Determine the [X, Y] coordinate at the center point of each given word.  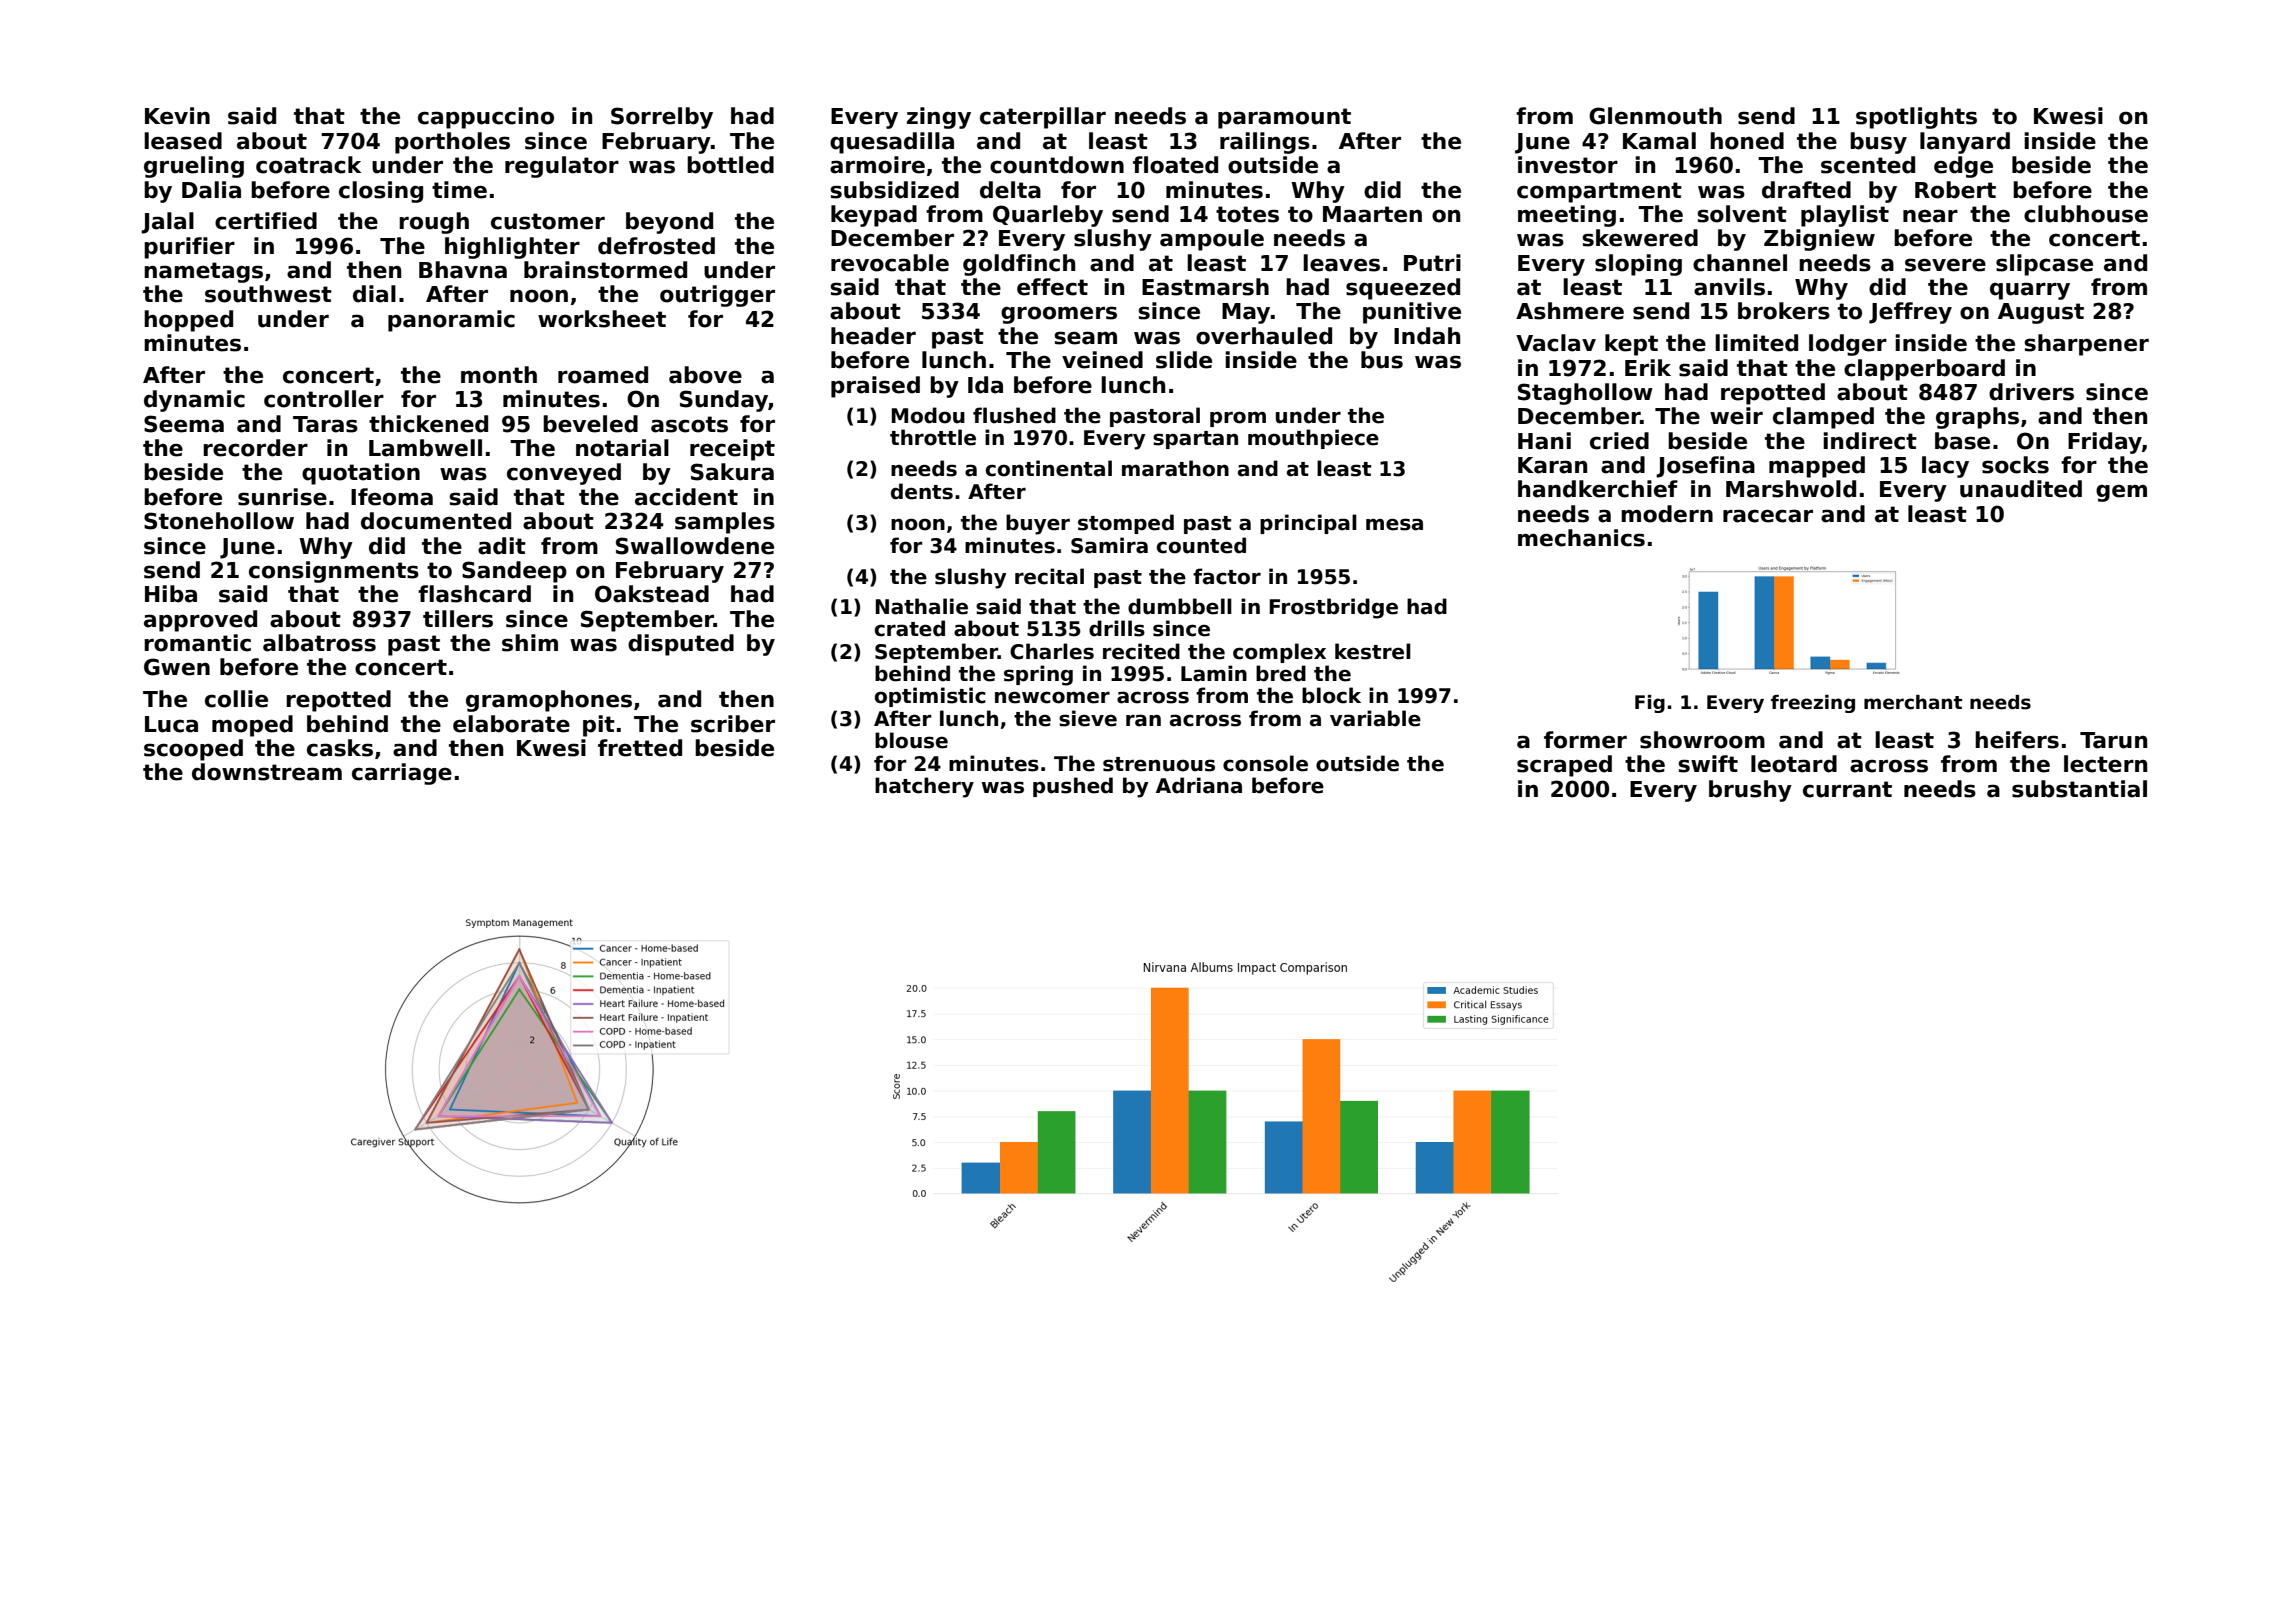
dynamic [194, 401]
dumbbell [1180, 606]
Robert [1955, 190]
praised [875, 387]
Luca [171, 724]
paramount [1284, 118]
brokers [1784, 311]
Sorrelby [662, 118]
